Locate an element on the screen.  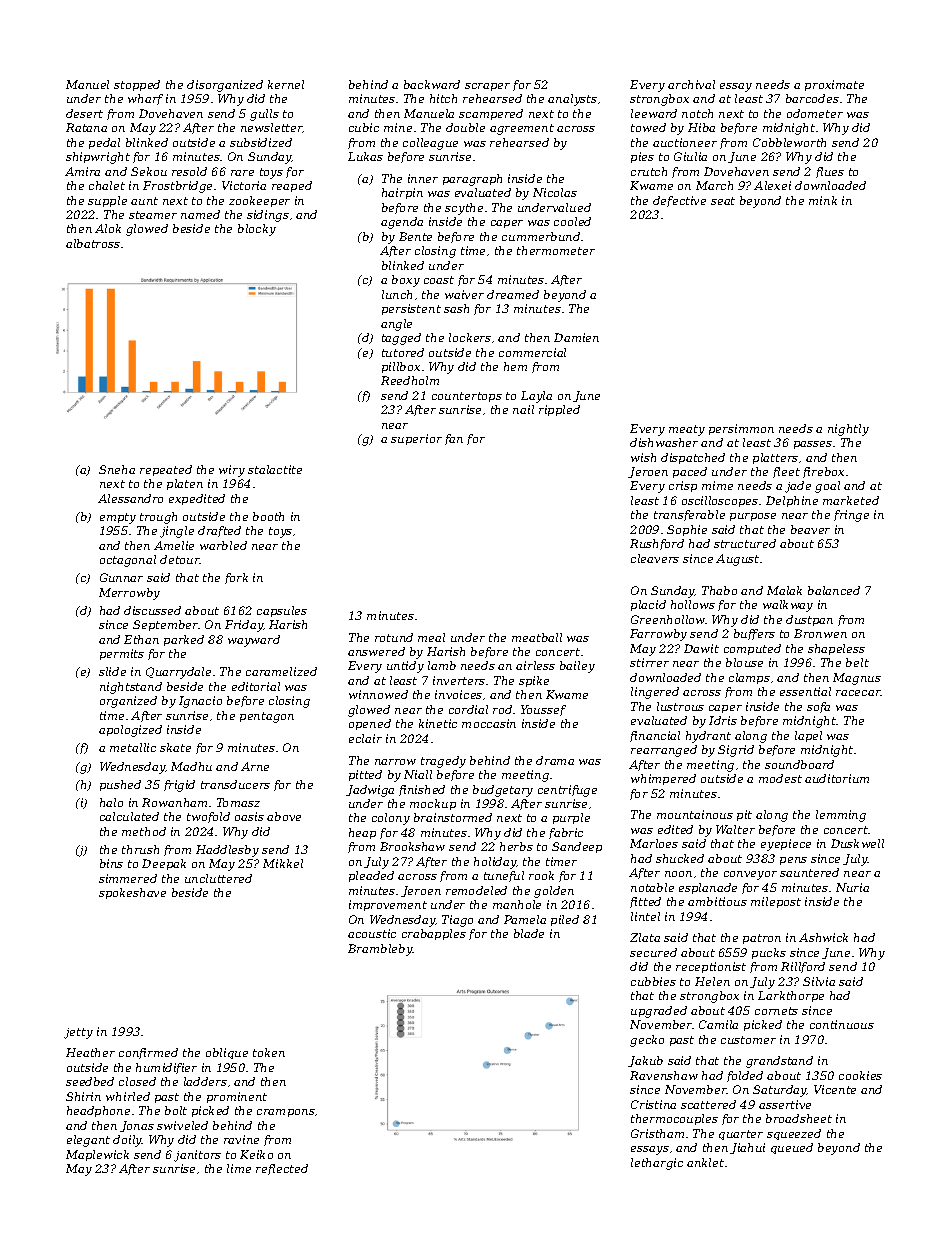
Alexei is located at coordinates (772, 185).
